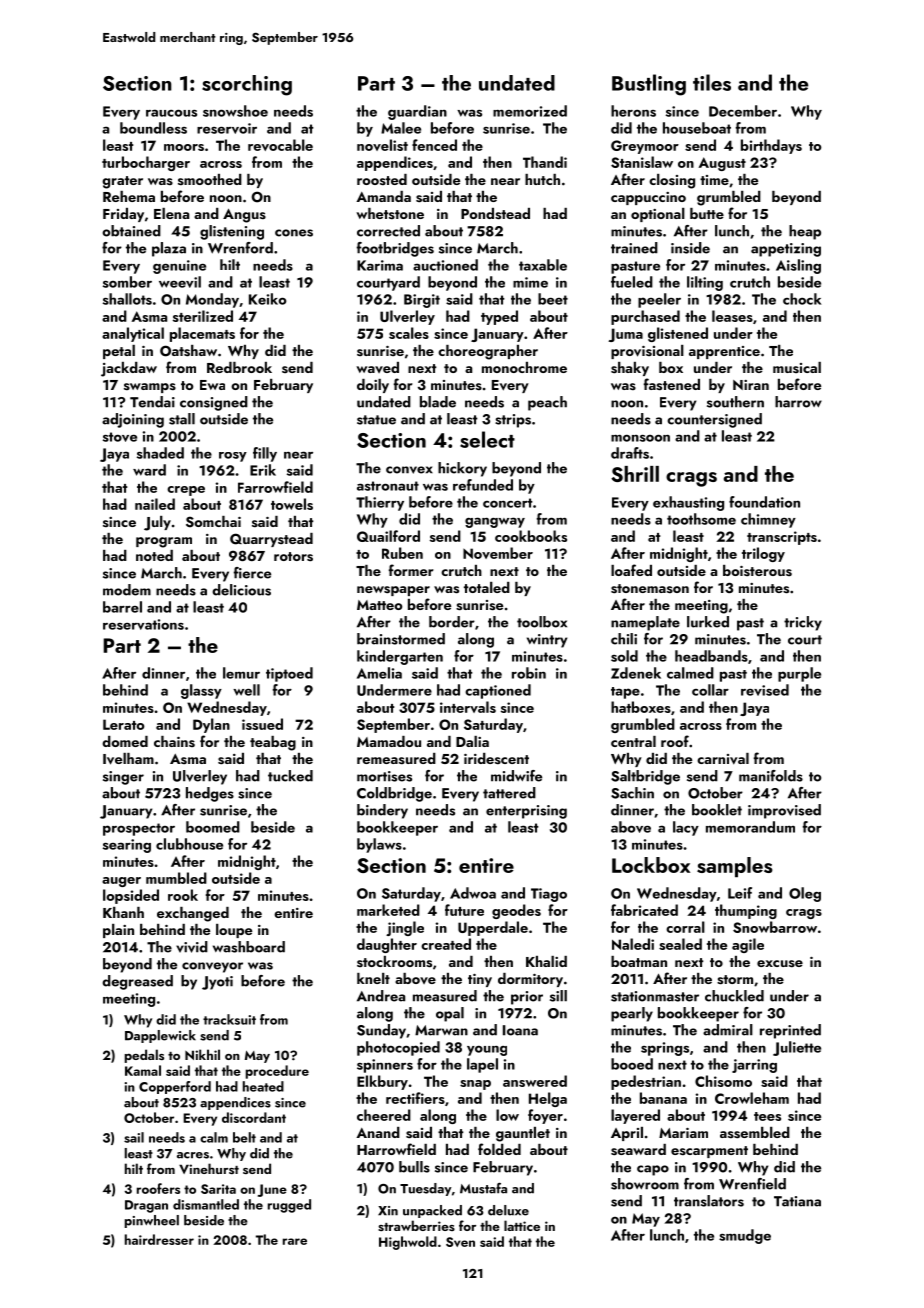  I want to click on captioned, so click(498, 691).
